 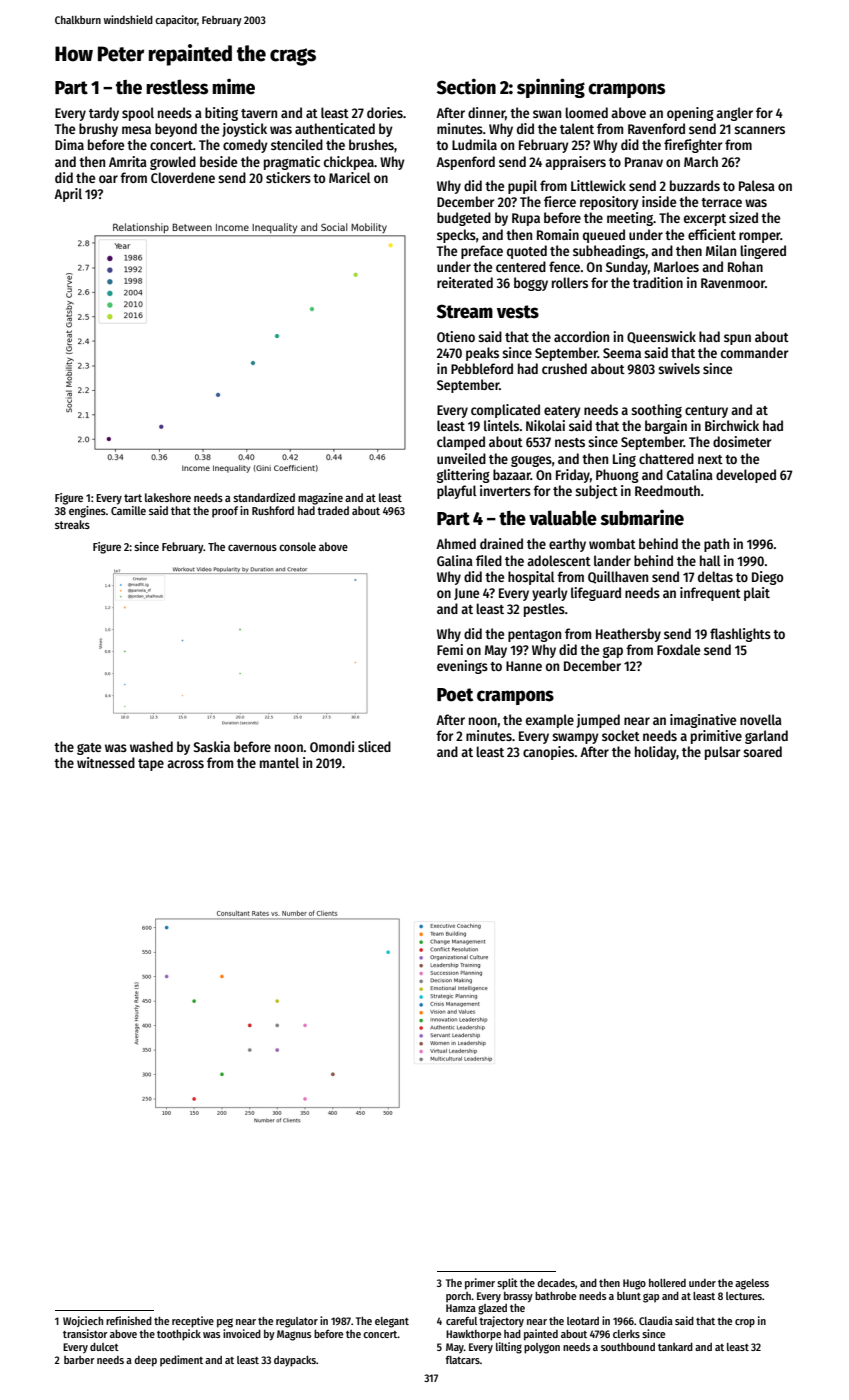 What do you see at coordinates (752, 1284) in the image?
I see `ageless` at bounding box center [752, 1284].
